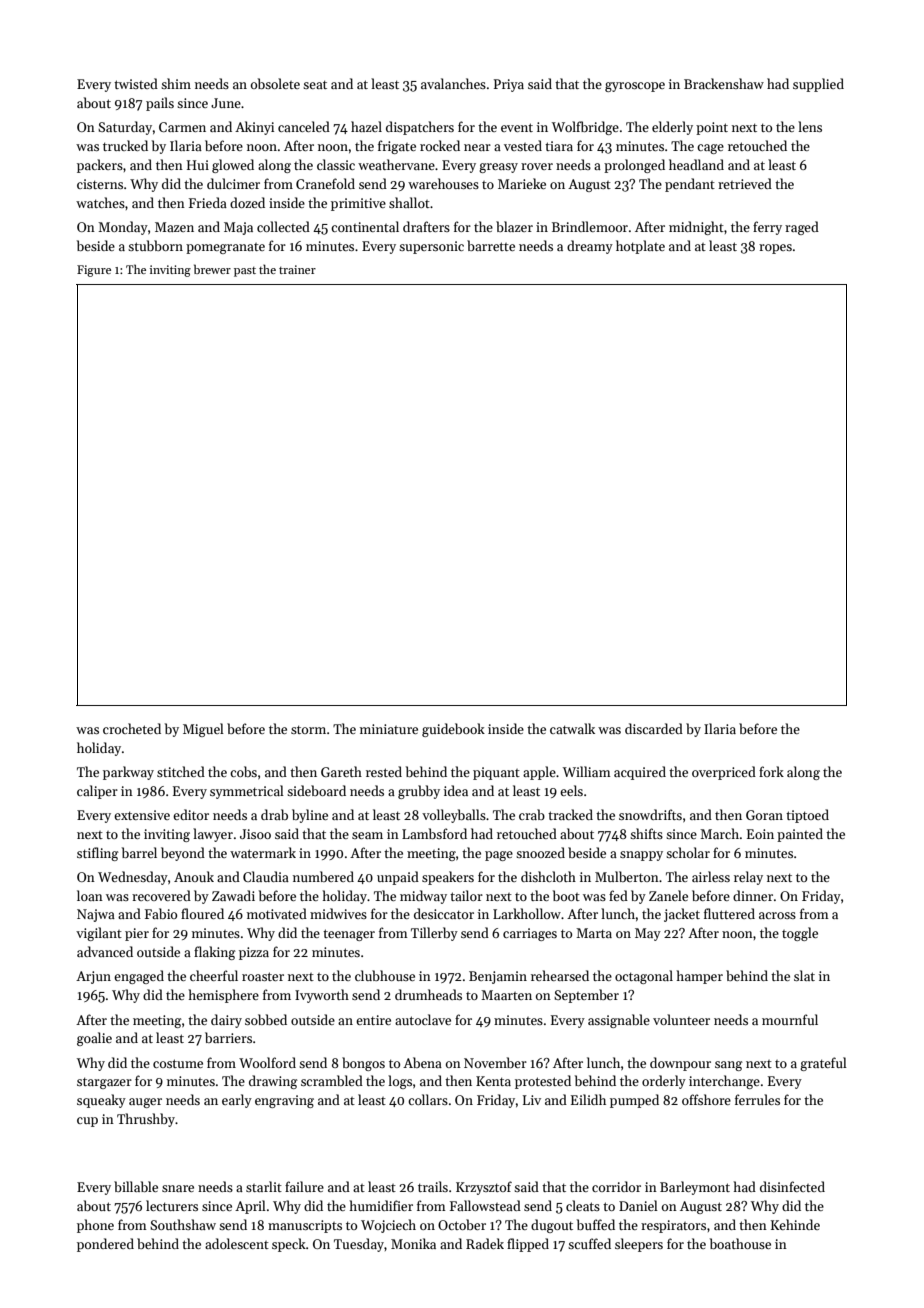 The height and width of the screenshot is (1308, 924). I want to click on avalanches, so click(453, 83).
